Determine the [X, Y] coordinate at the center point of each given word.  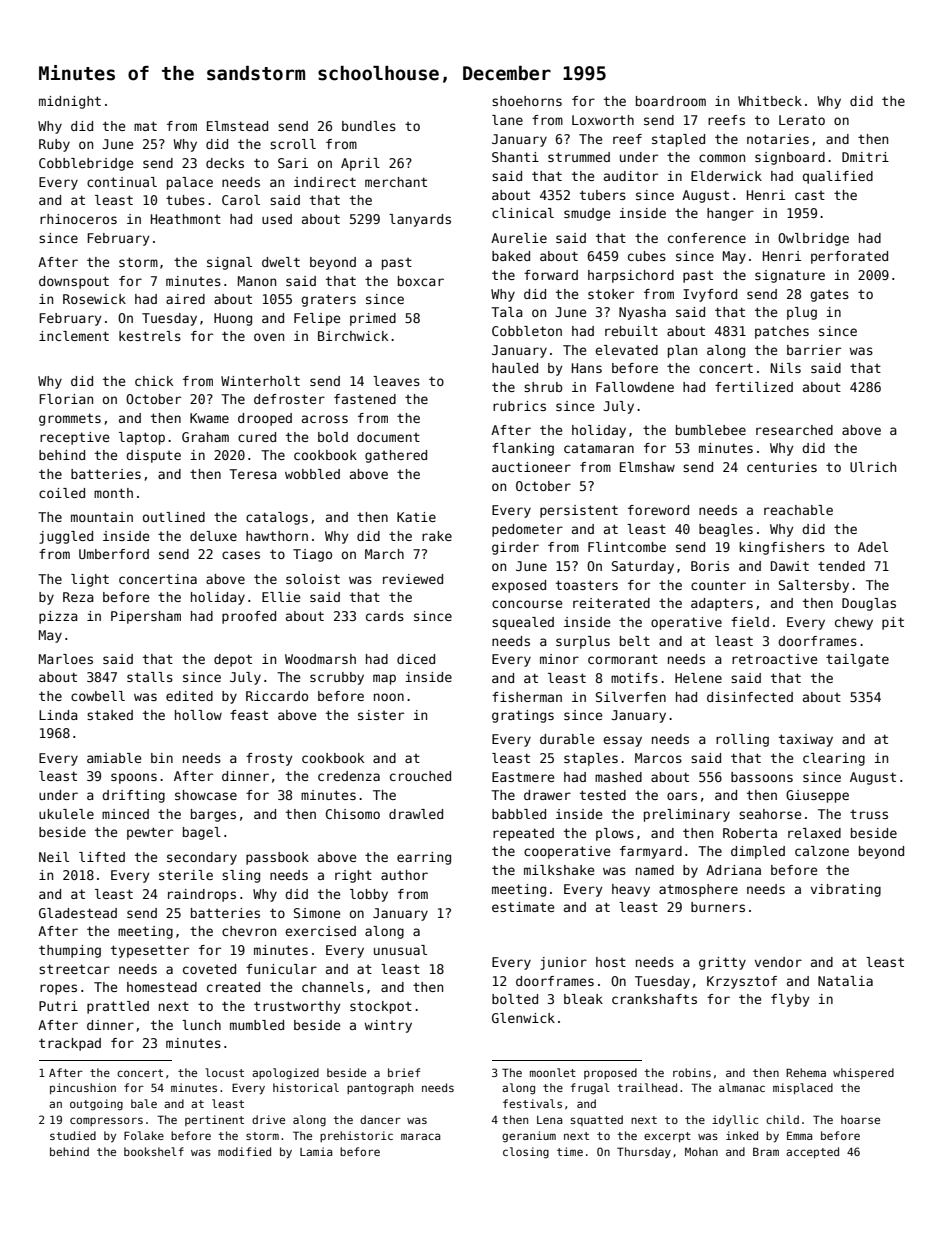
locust [224, 1072]
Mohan [701, 1151]
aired [185, 299]
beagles [726, 530]
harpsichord [631, 276]
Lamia [316, 1151]
